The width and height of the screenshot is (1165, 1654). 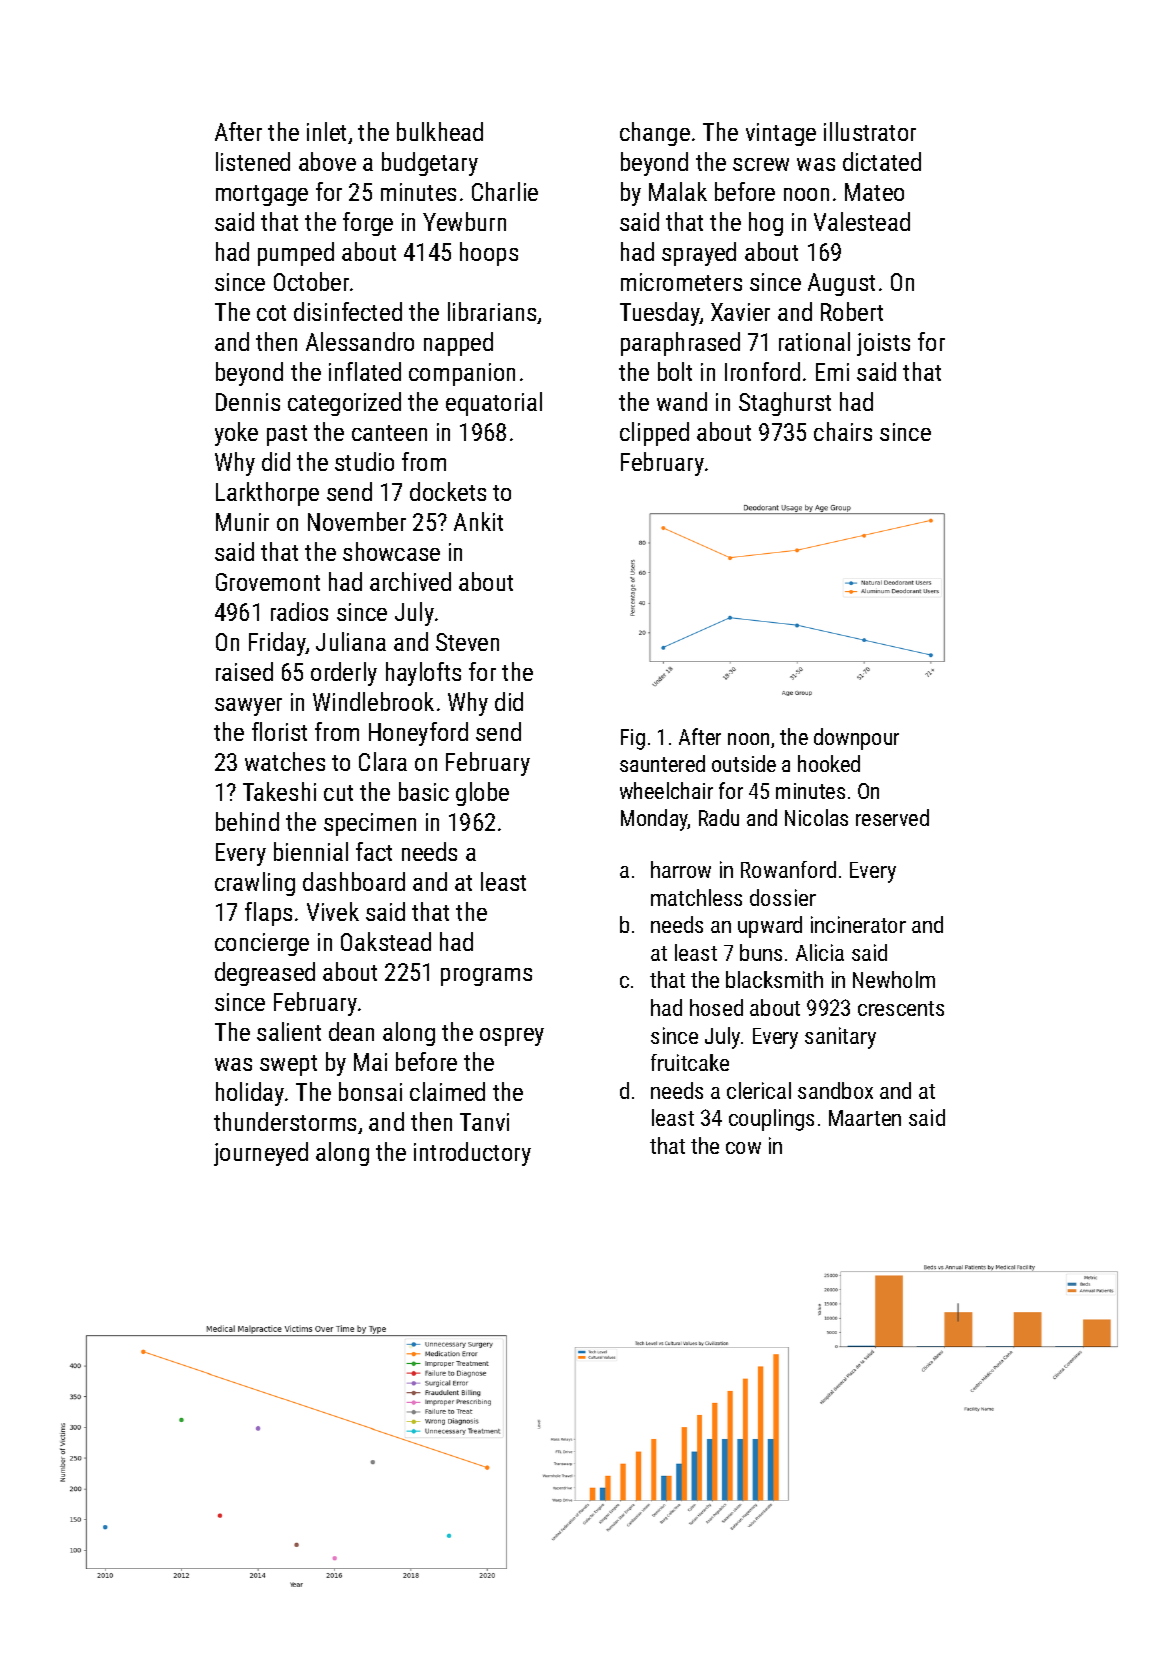 I want to click on bonsai, so click(x=370, y=1091).
